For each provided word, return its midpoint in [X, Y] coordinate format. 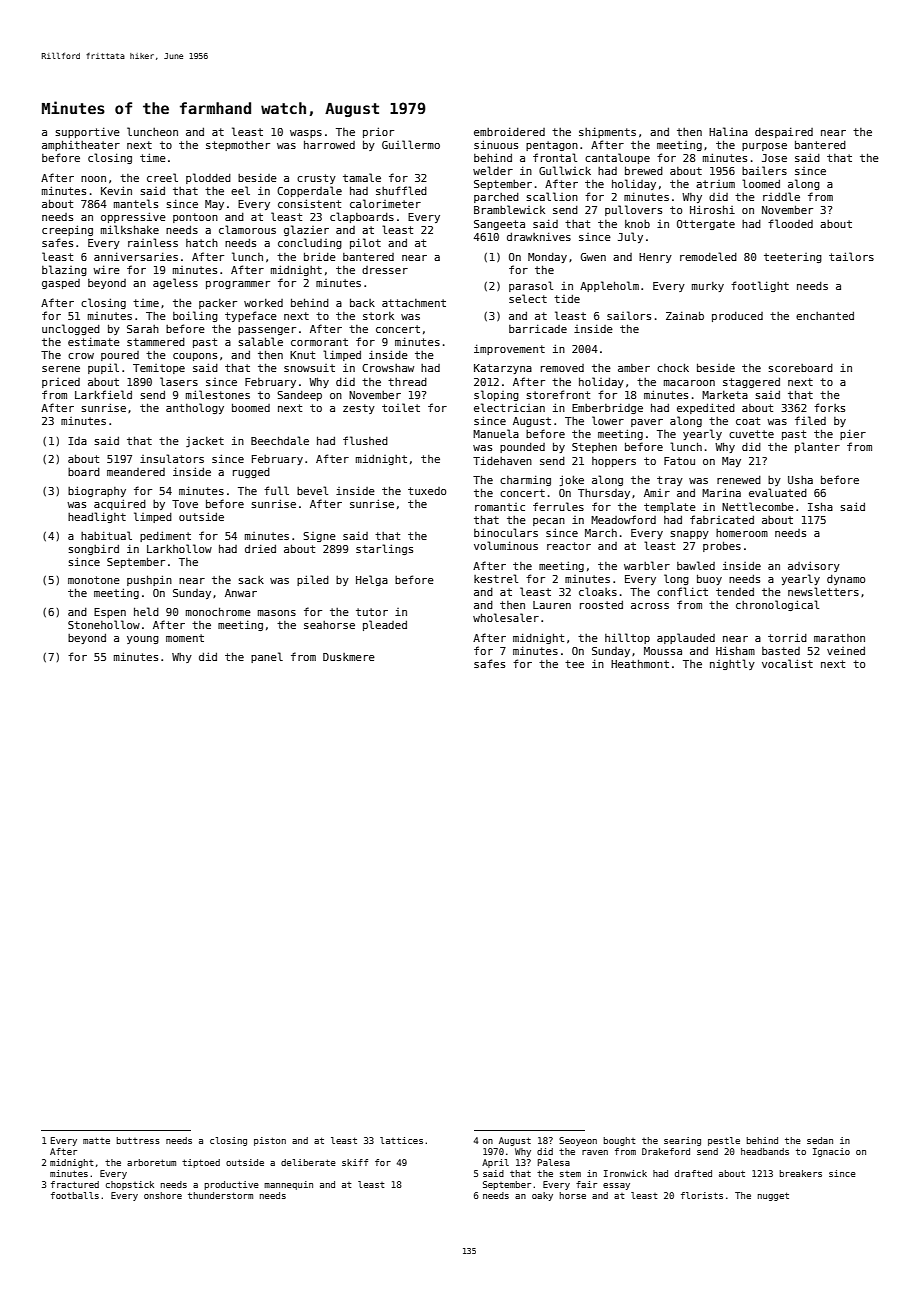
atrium [715, 184]
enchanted [825, 315]
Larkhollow [179, 548]
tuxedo [427, 491]
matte [96, 1140]
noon [93, 179]
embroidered [509, 131]
